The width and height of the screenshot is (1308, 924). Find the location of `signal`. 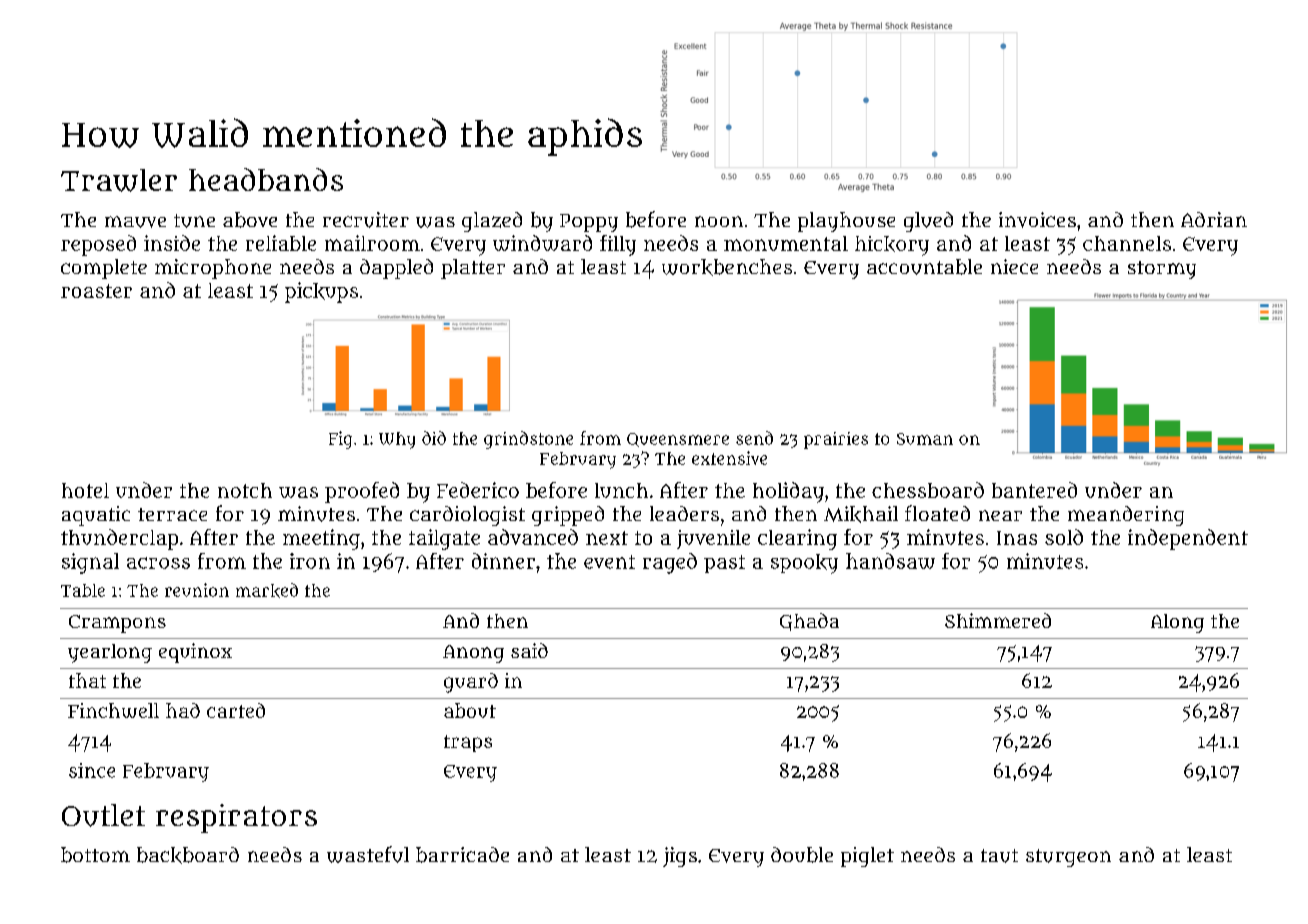

signal is located at coordinates (90, 563).
